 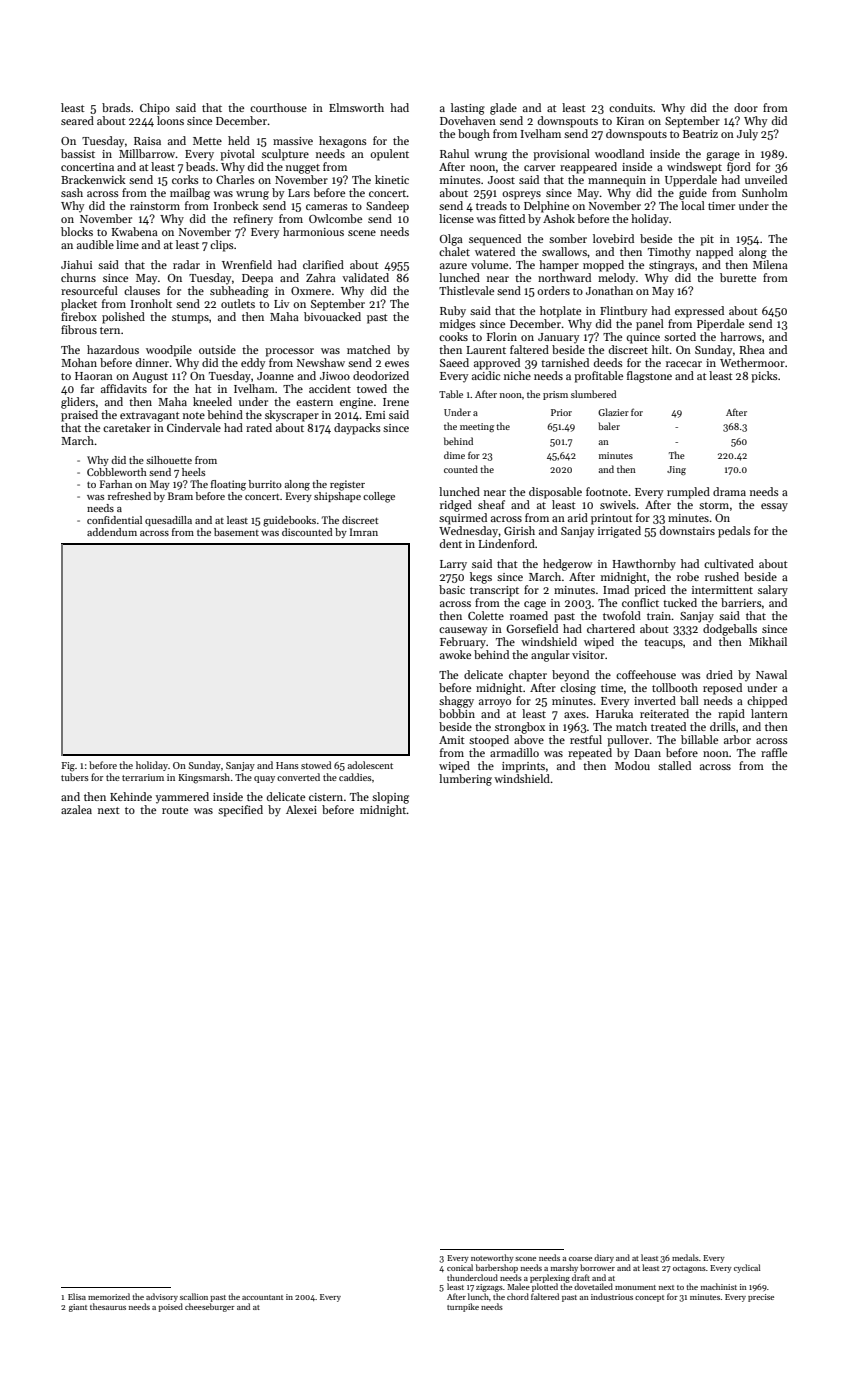 I want to click on disposable, so click(x=555, y=493).
